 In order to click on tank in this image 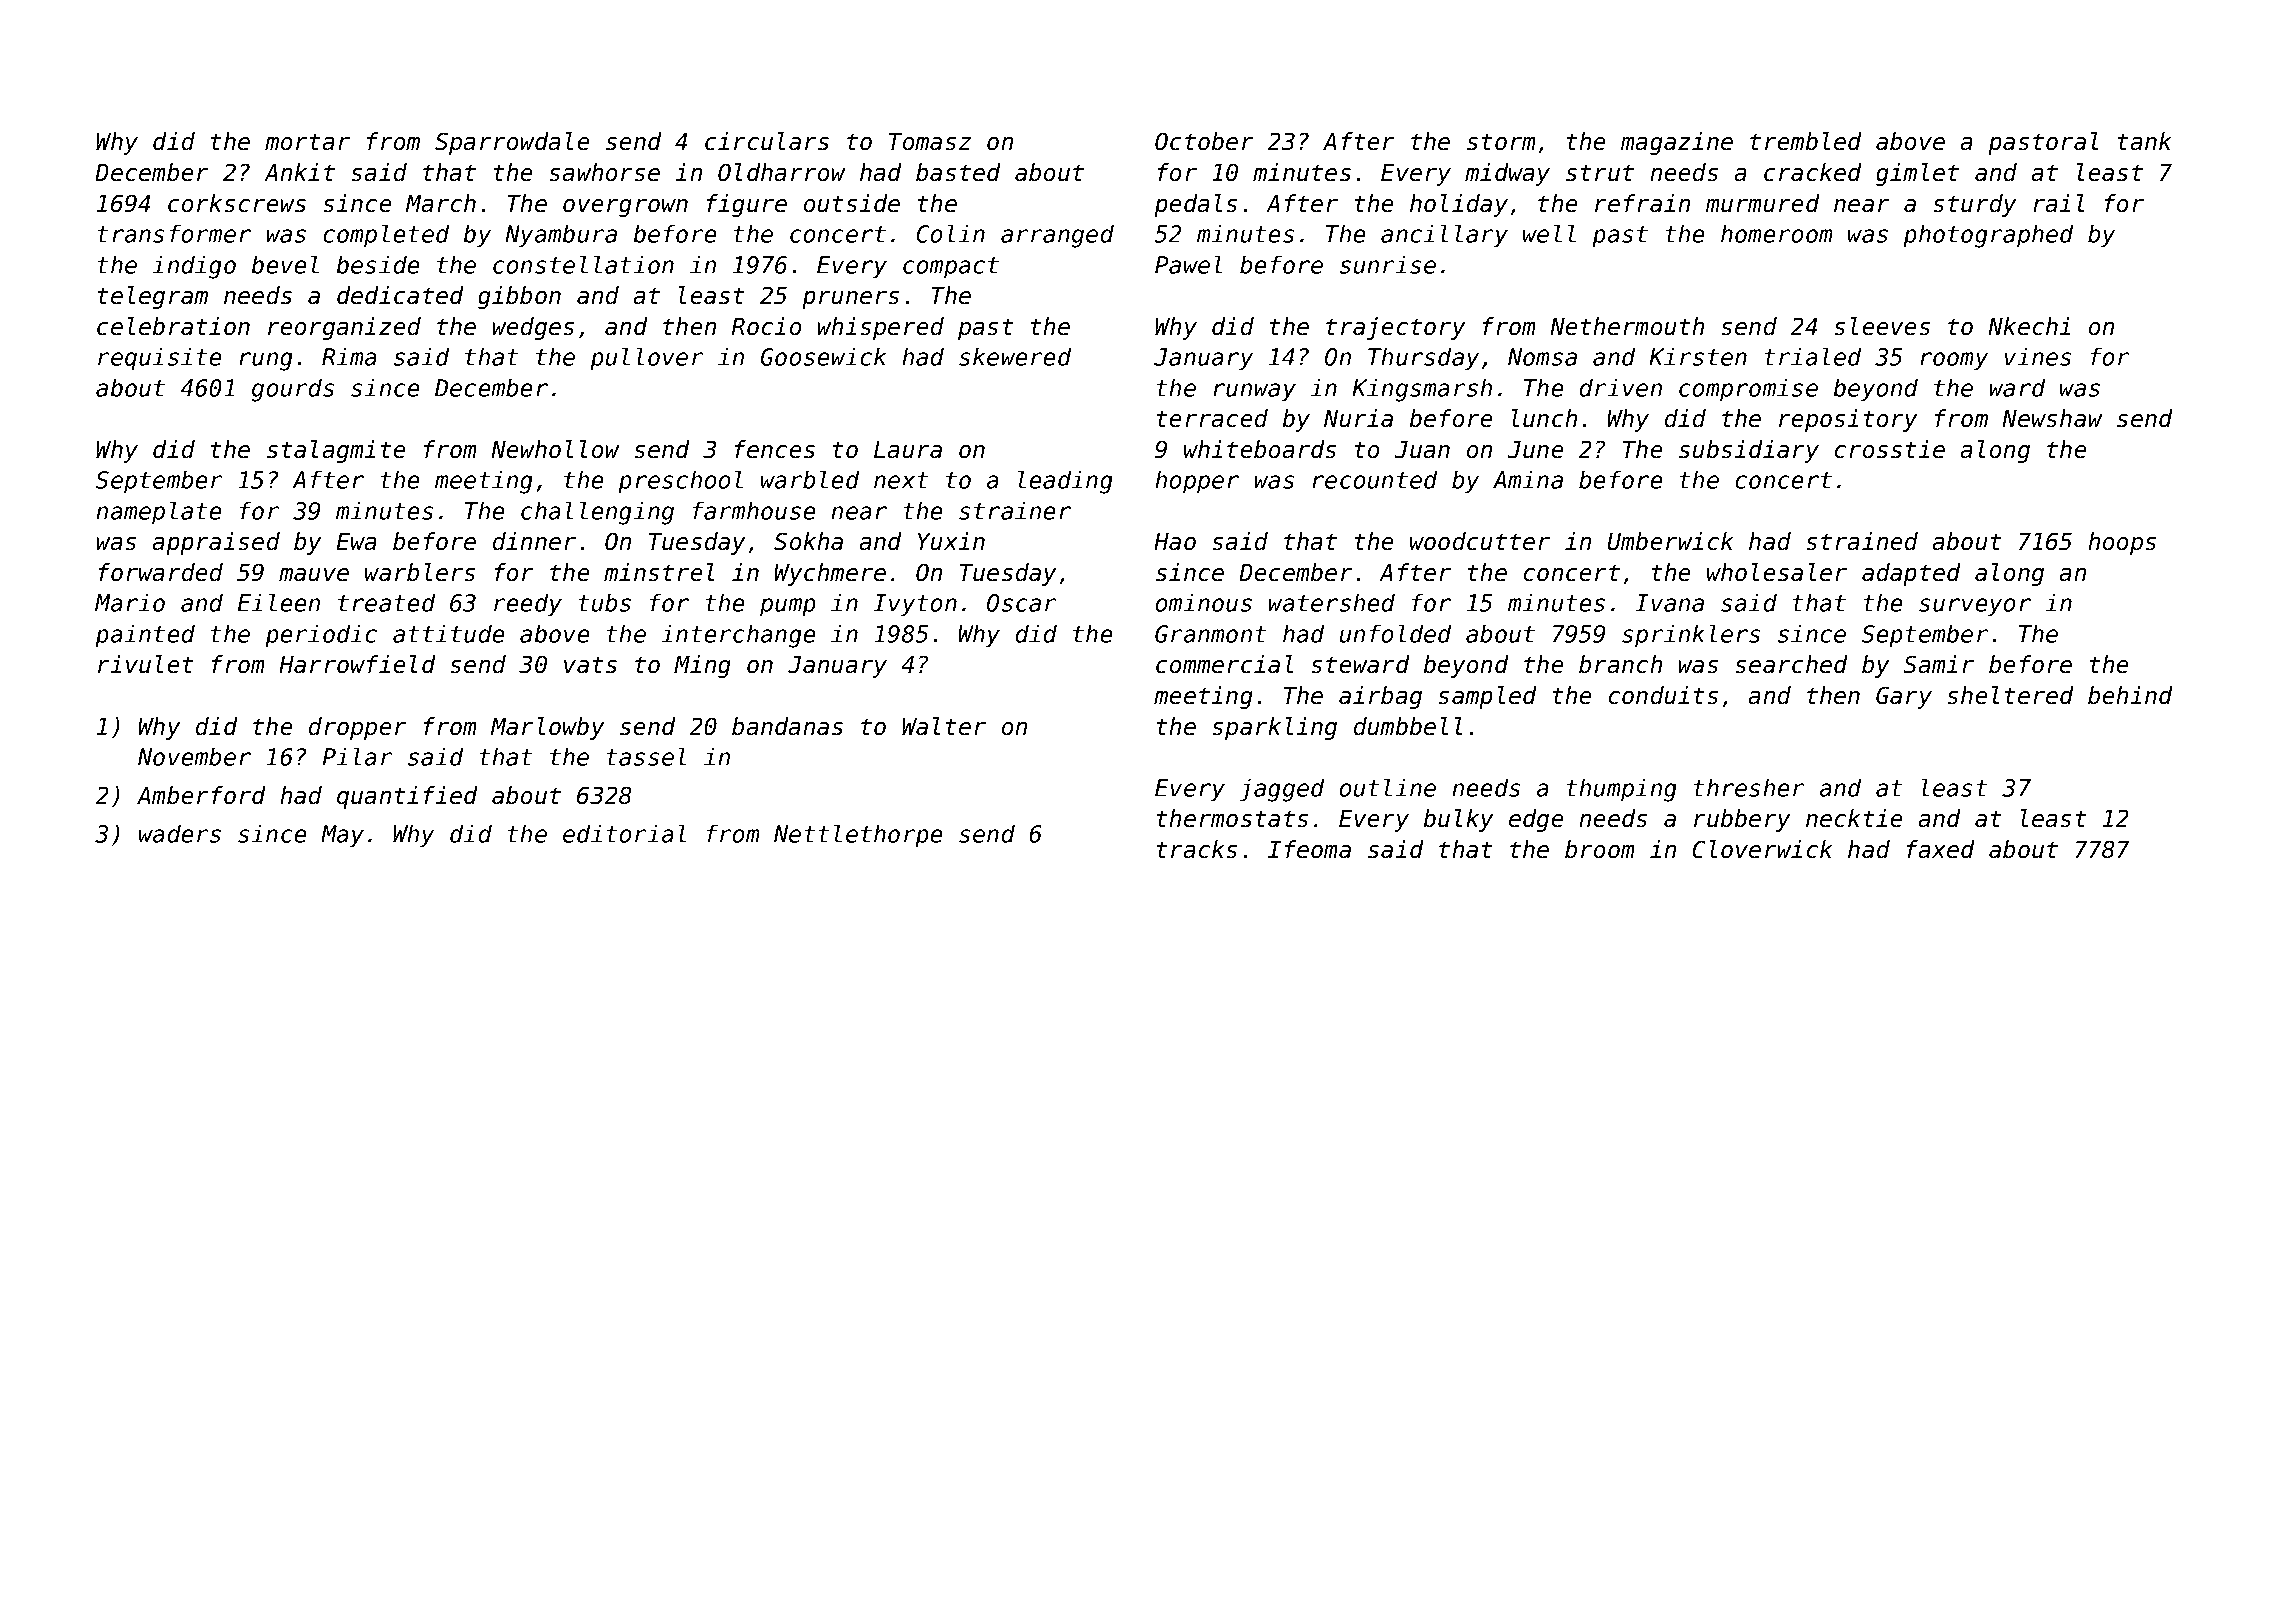, I will do `click(2145, 141)`.
